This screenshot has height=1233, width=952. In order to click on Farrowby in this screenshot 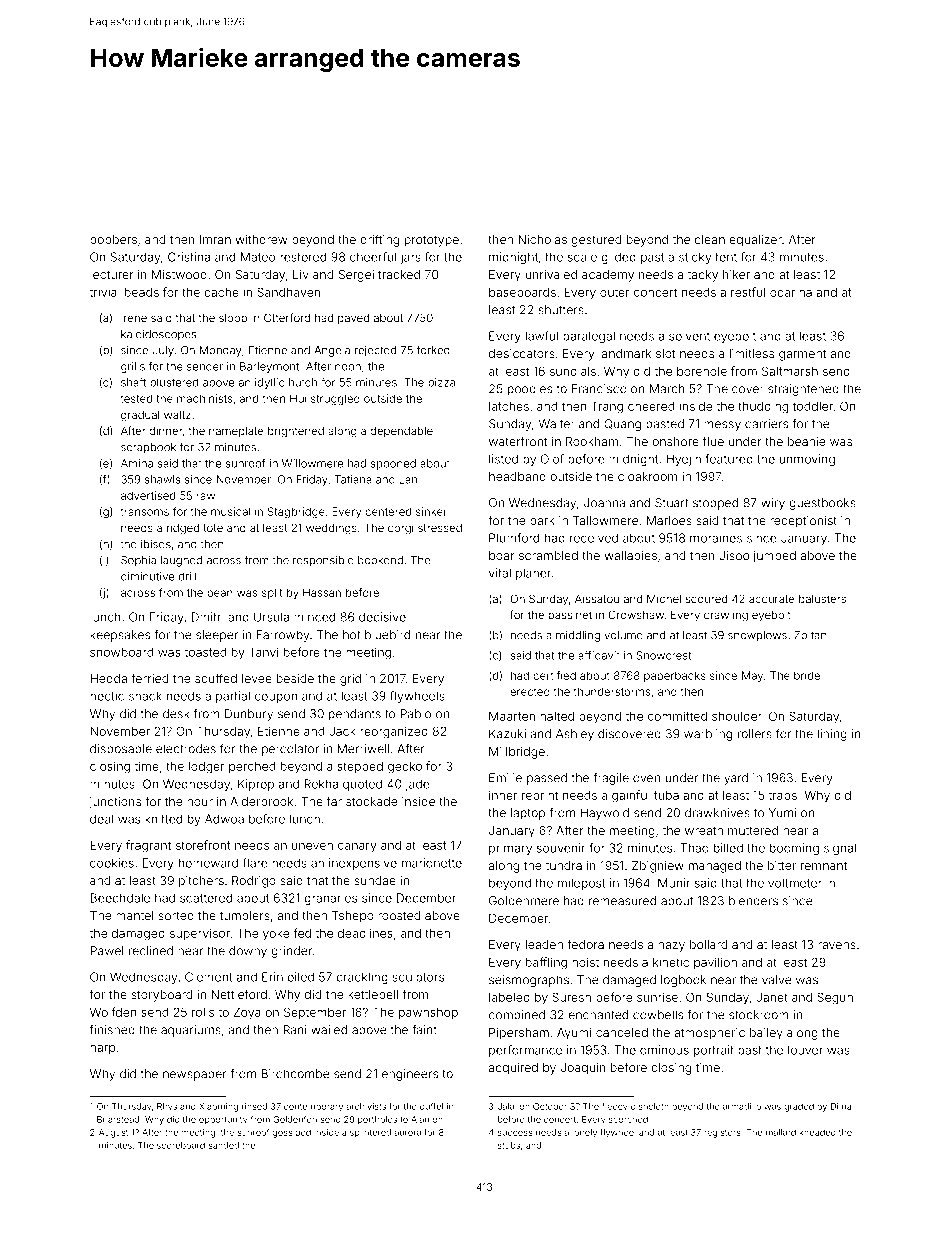, I will do `click(283, 636)`.
